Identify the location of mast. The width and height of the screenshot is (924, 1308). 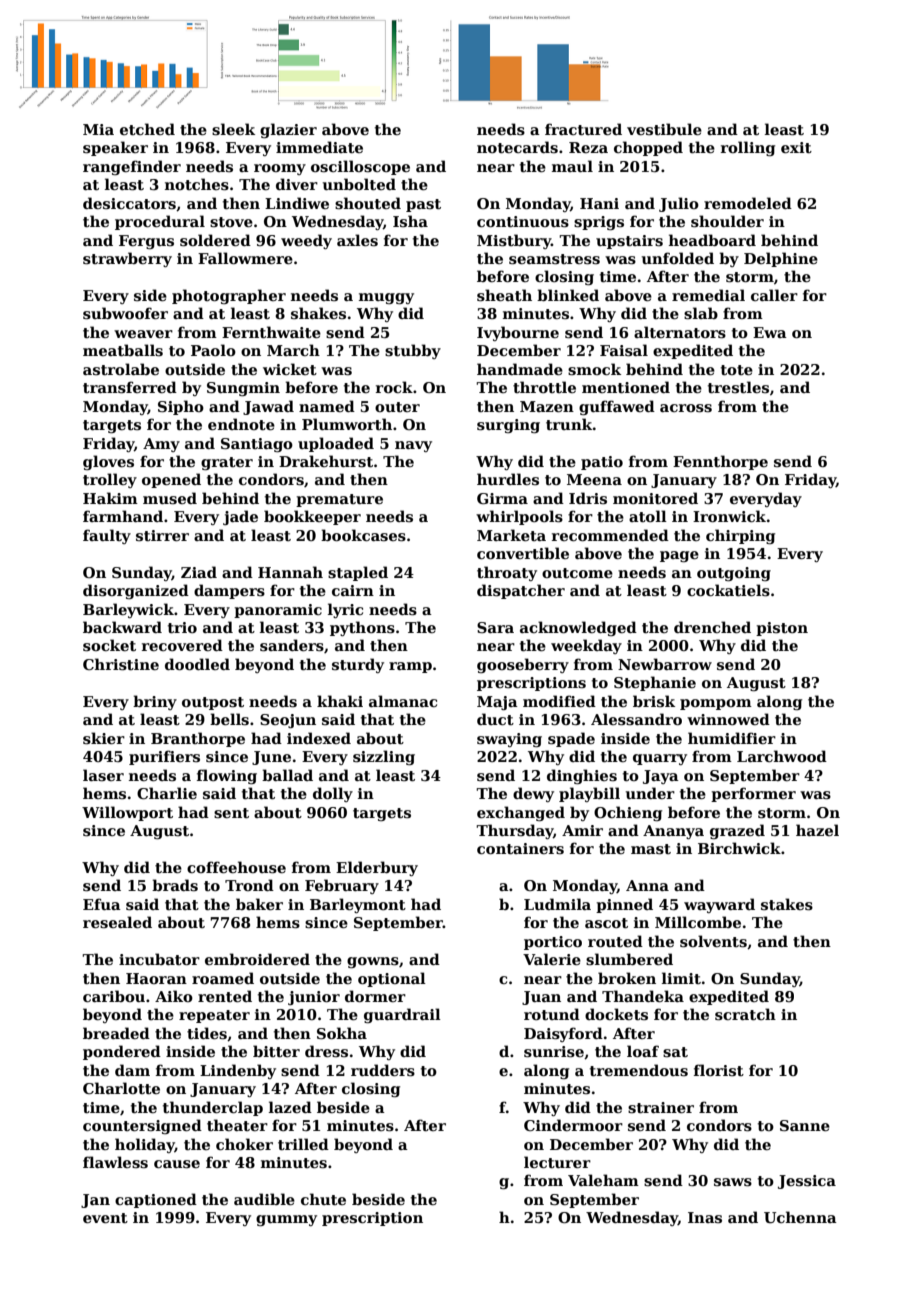
(651, 849).
